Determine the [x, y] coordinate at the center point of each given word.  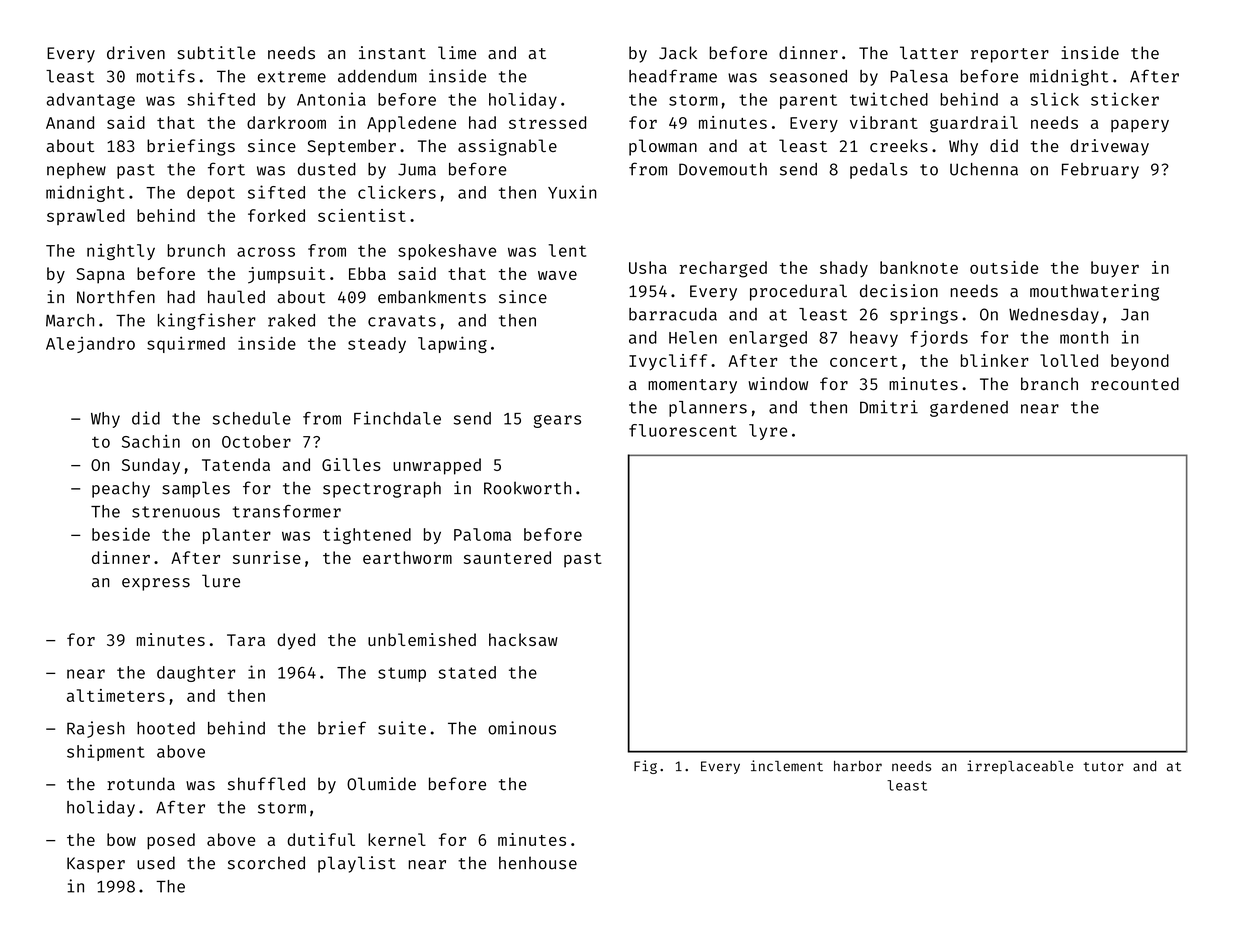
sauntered [507, 557]
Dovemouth [723, 169]
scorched [266, 863]
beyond [1140, 362]
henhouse [538, 863]
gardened [969, 409]
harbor [858, 766]
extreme [292, 77]
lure [221, 581]
